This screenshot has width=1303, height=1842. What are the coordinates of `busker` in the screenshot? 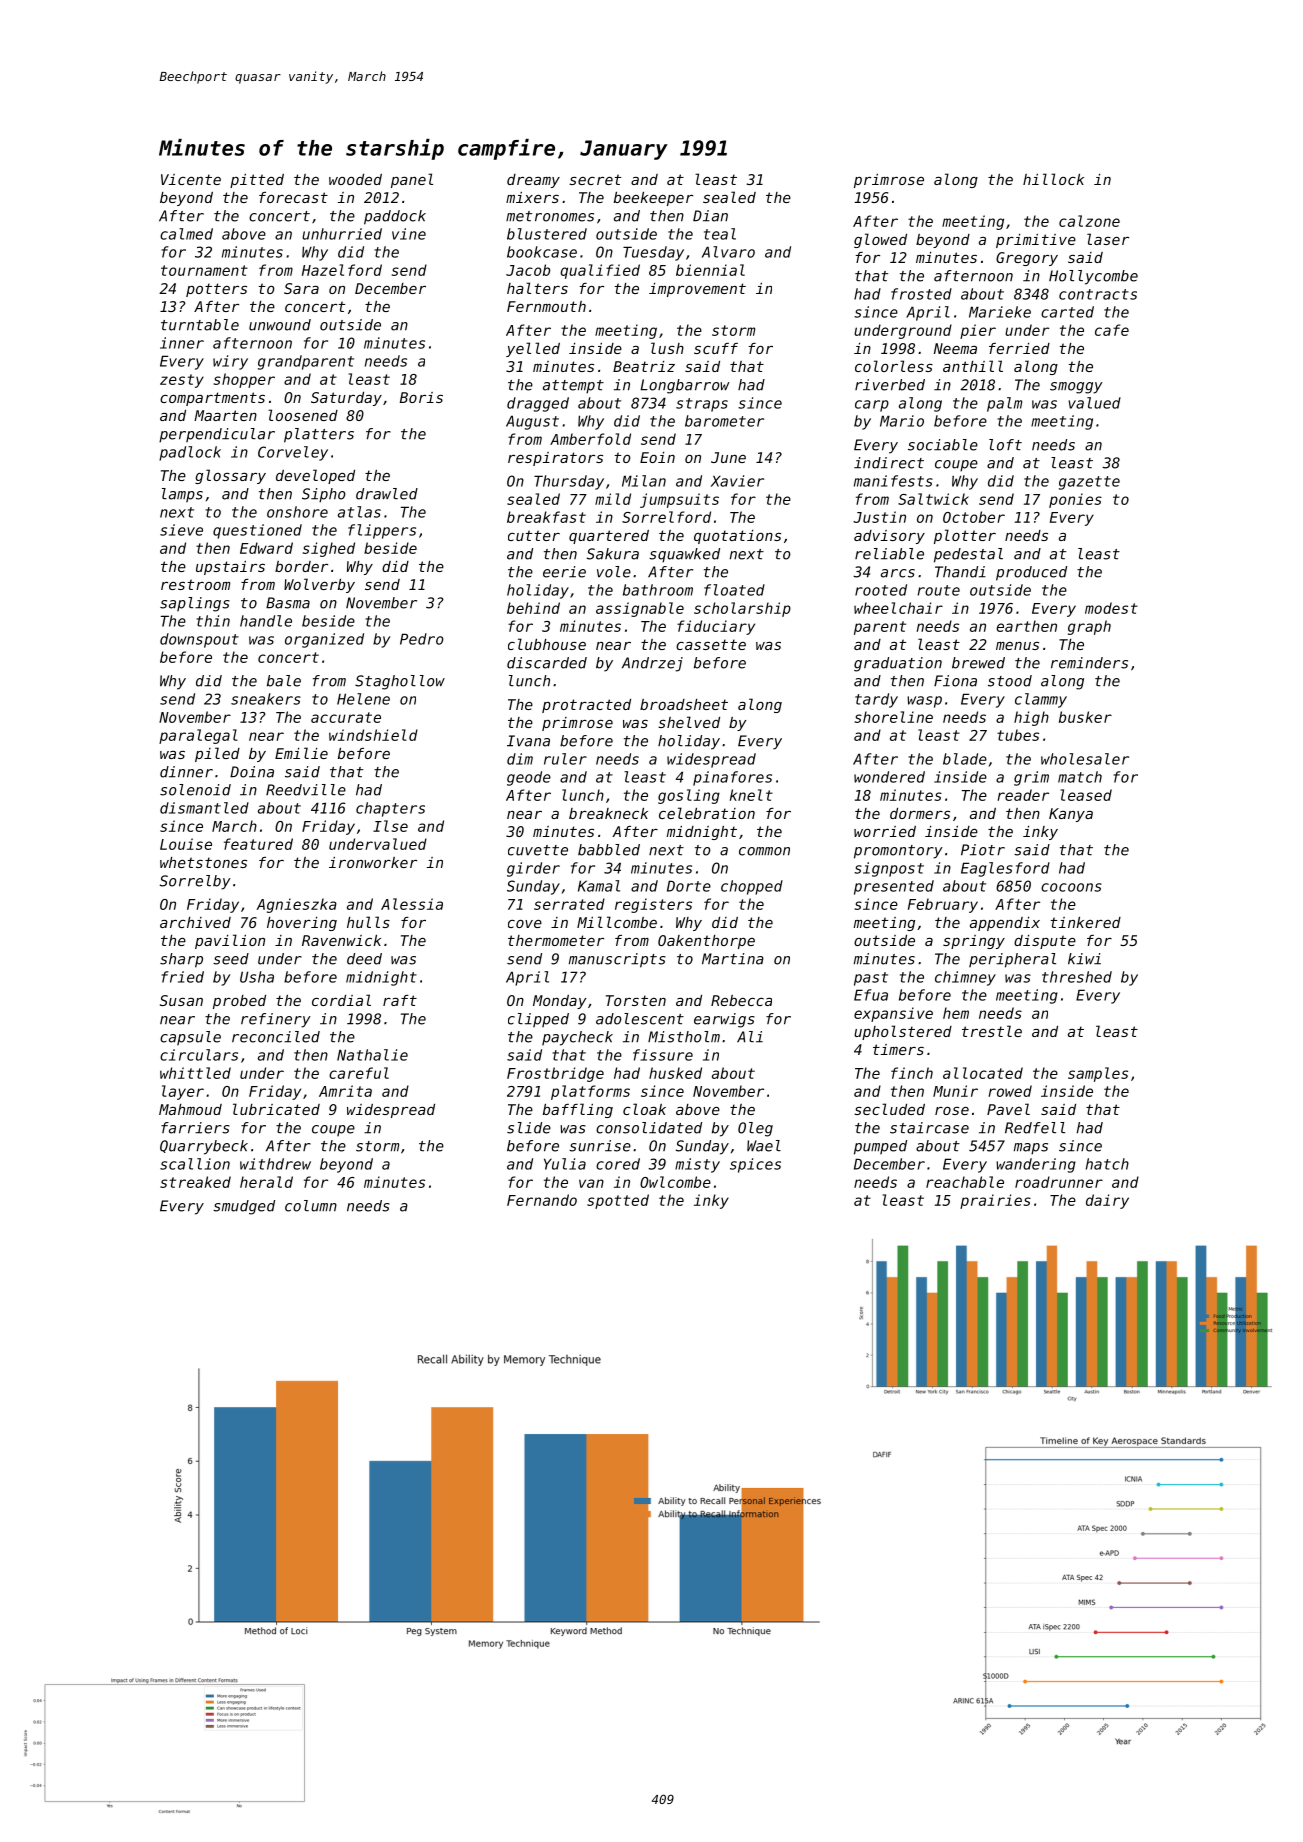 It's located at (1085, 717).
